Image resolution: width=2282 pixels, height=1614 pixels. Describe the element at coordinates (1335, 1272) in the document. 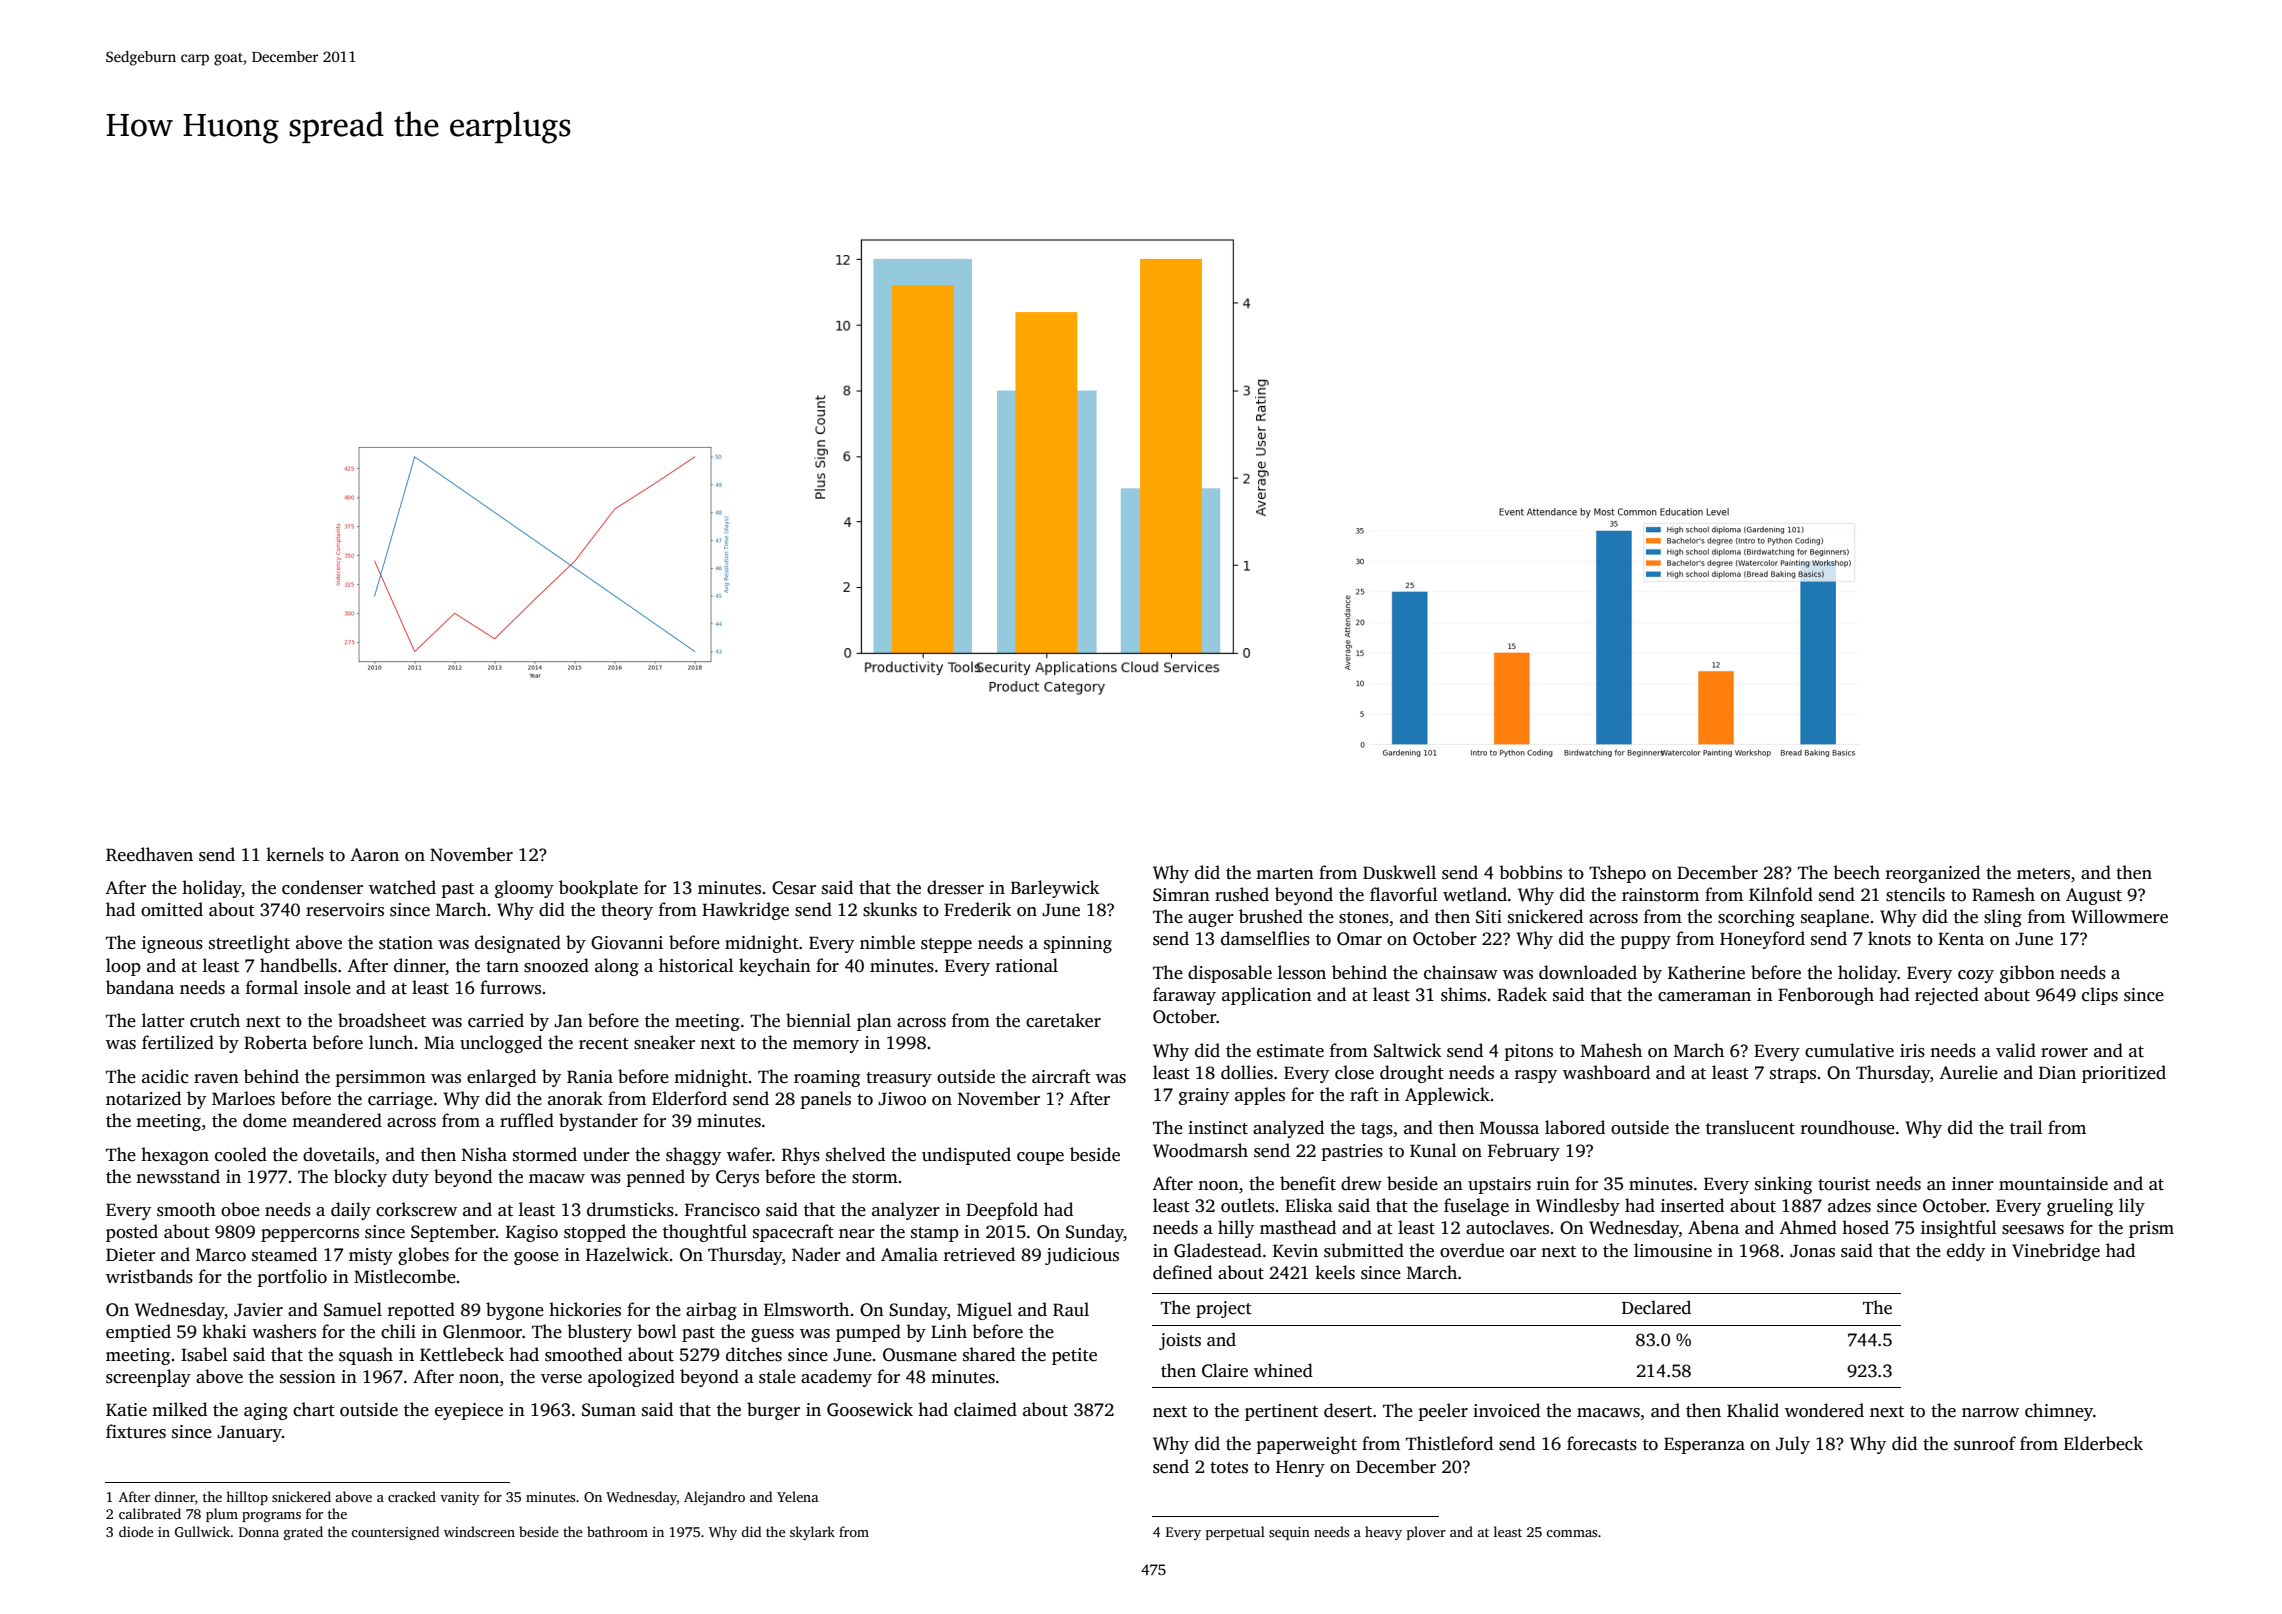

I see `keels` at that location.
